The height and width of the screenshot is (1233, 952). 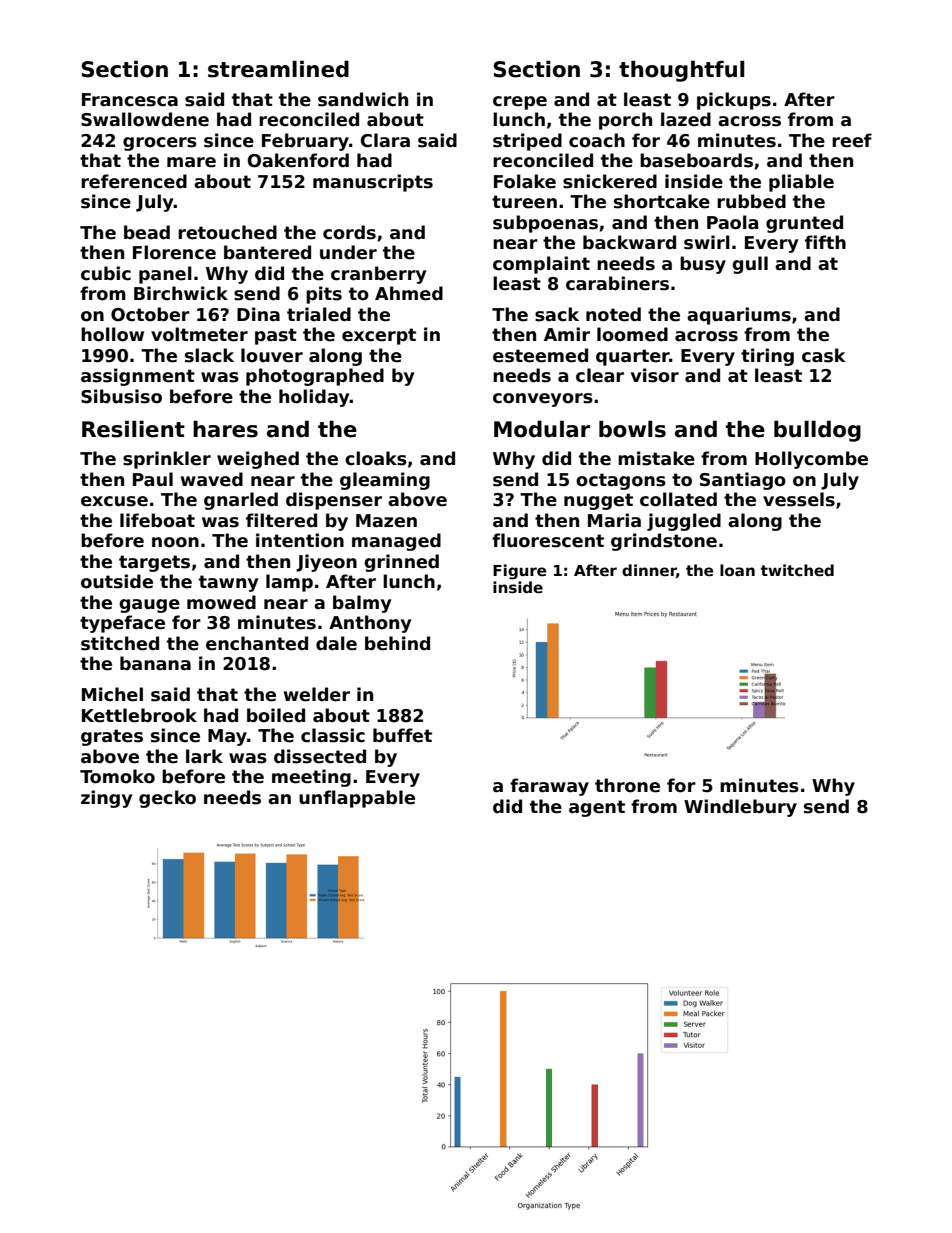 What do you see at coordinates (147, 232) in the screenshot?
I see `bead` at bounding box center [147, 232].
